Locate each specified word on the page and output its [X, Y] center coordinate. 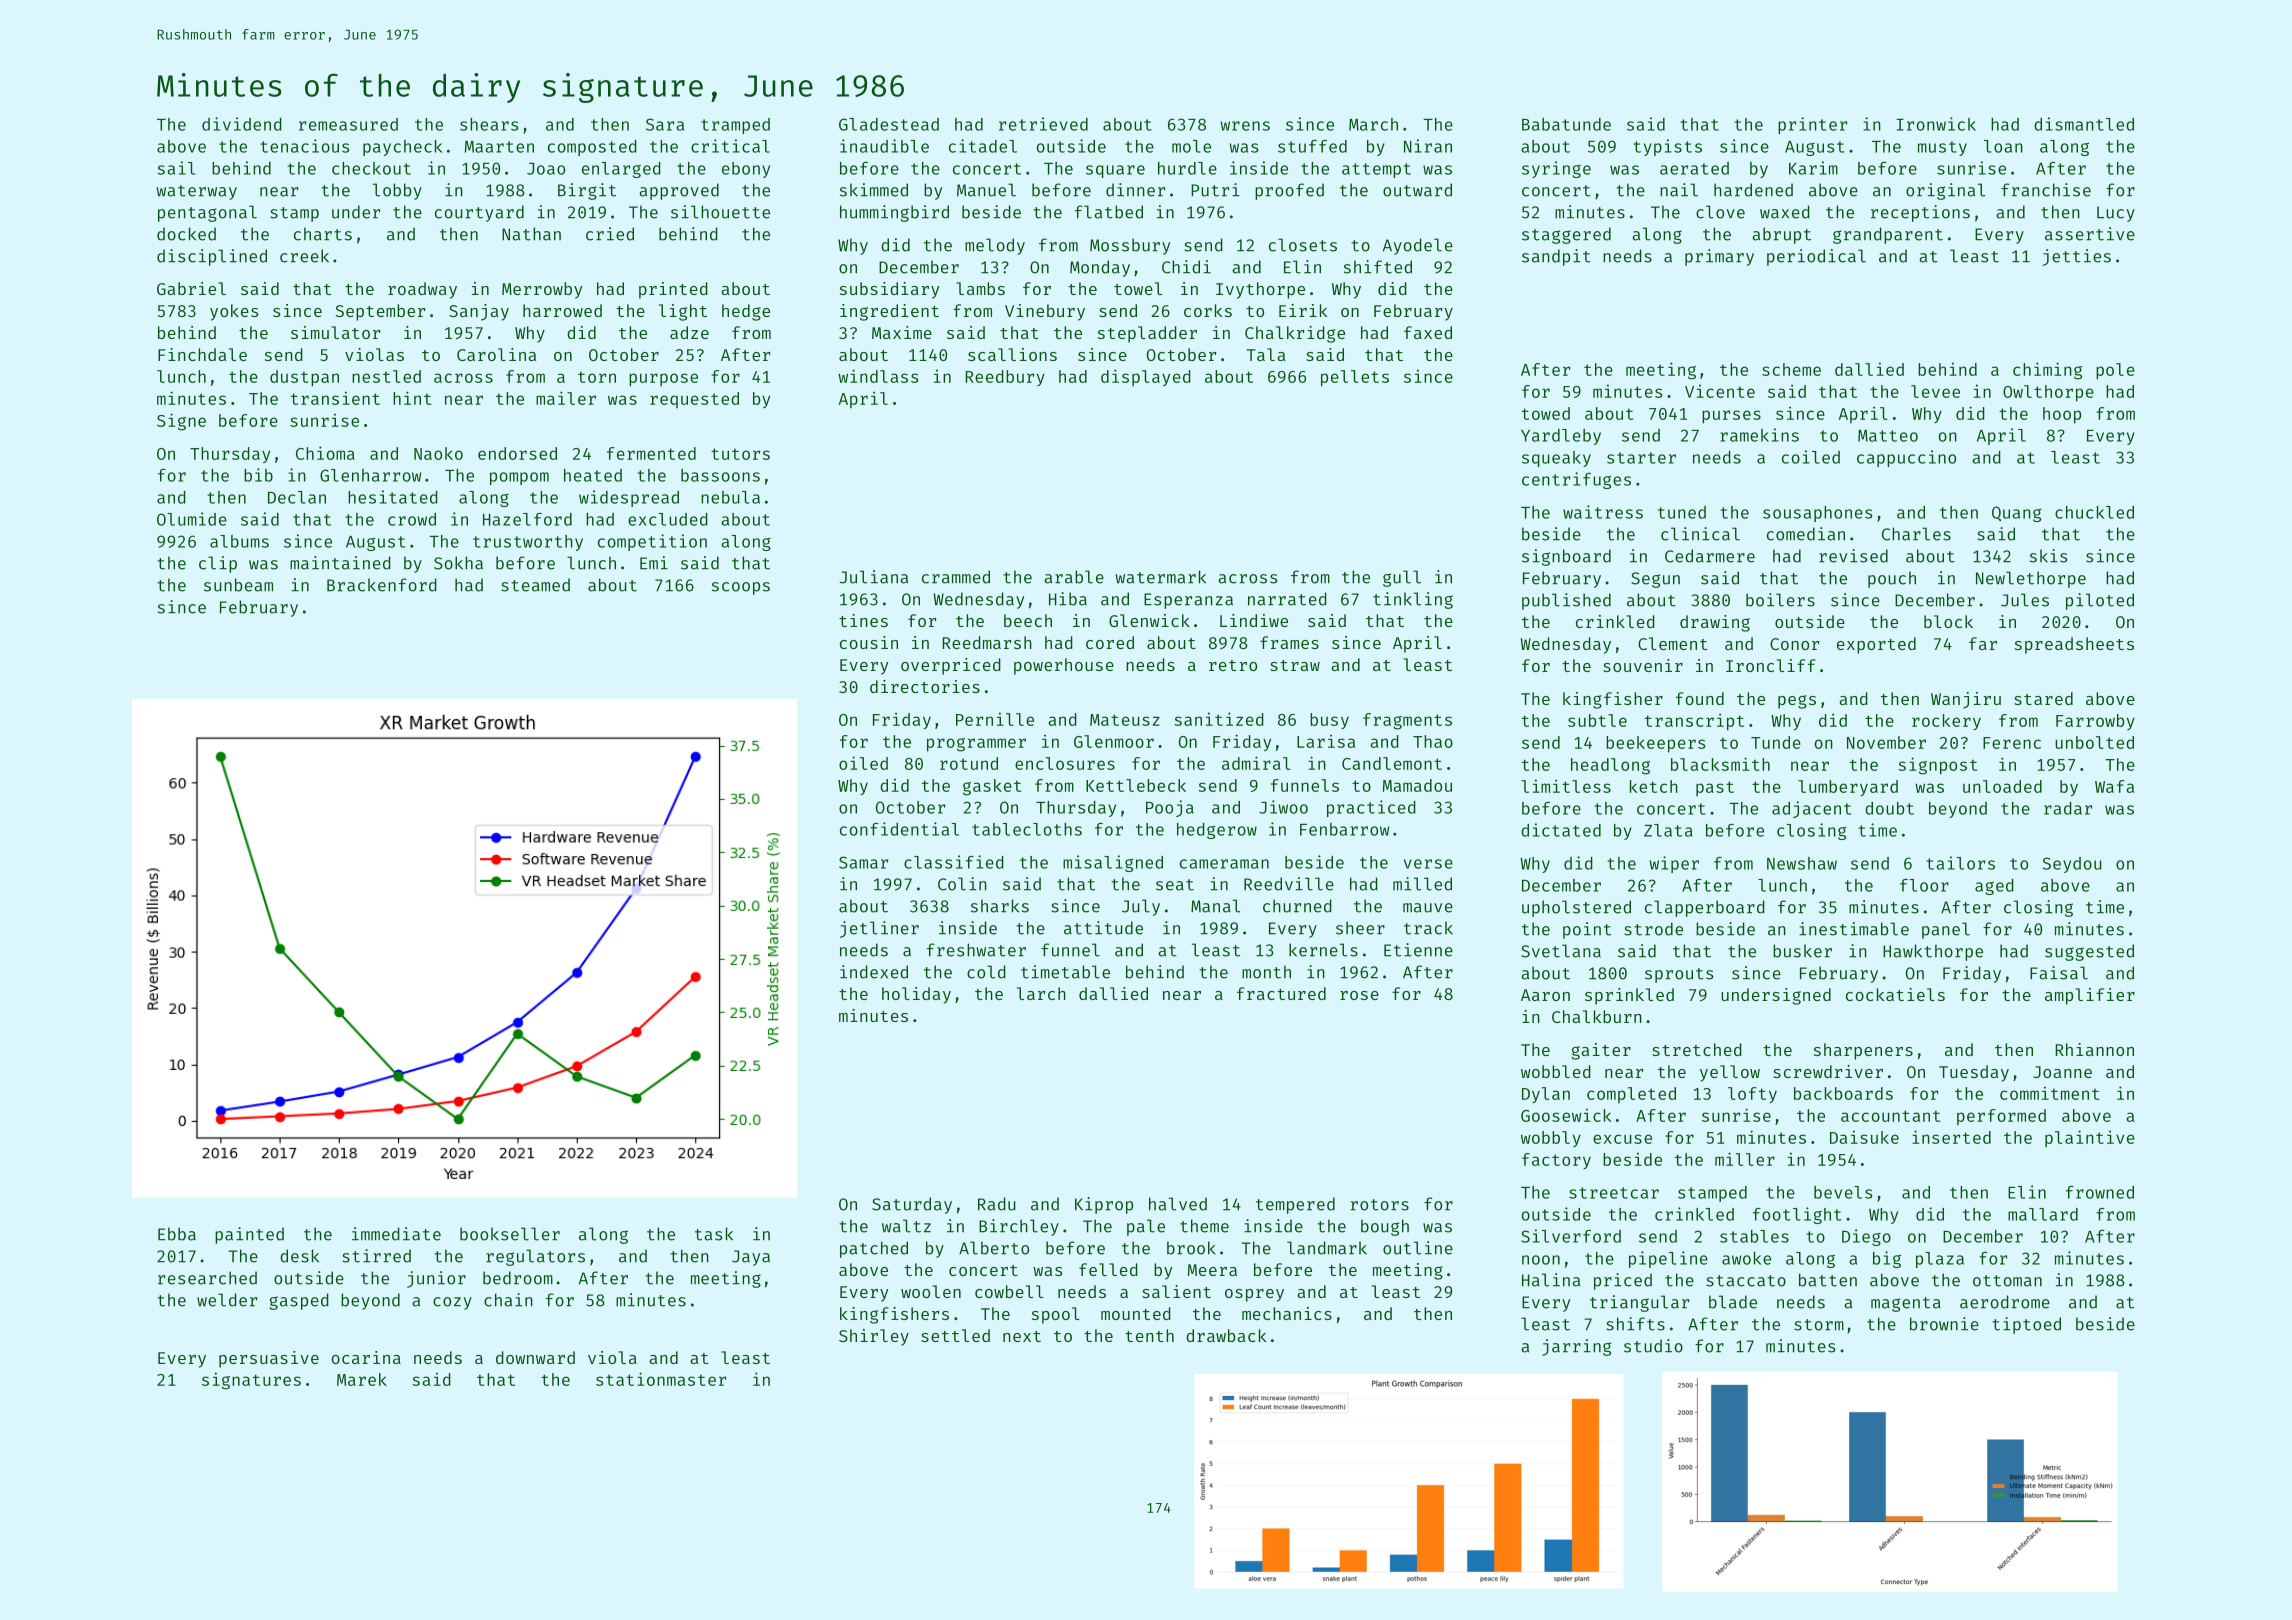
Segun [1655, 580]
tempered [1295, 1205]
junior [436, 1279]
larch [1041, 993]
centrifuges [1576, 480]
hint [412, 398]
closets [1303, 245]
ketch [1654, 786]
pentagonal [207, 213]
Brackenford [382, 585]
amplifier [2090, 996]
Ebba [177, 1234]
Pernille [995, 719]
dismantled [2084, 124]
